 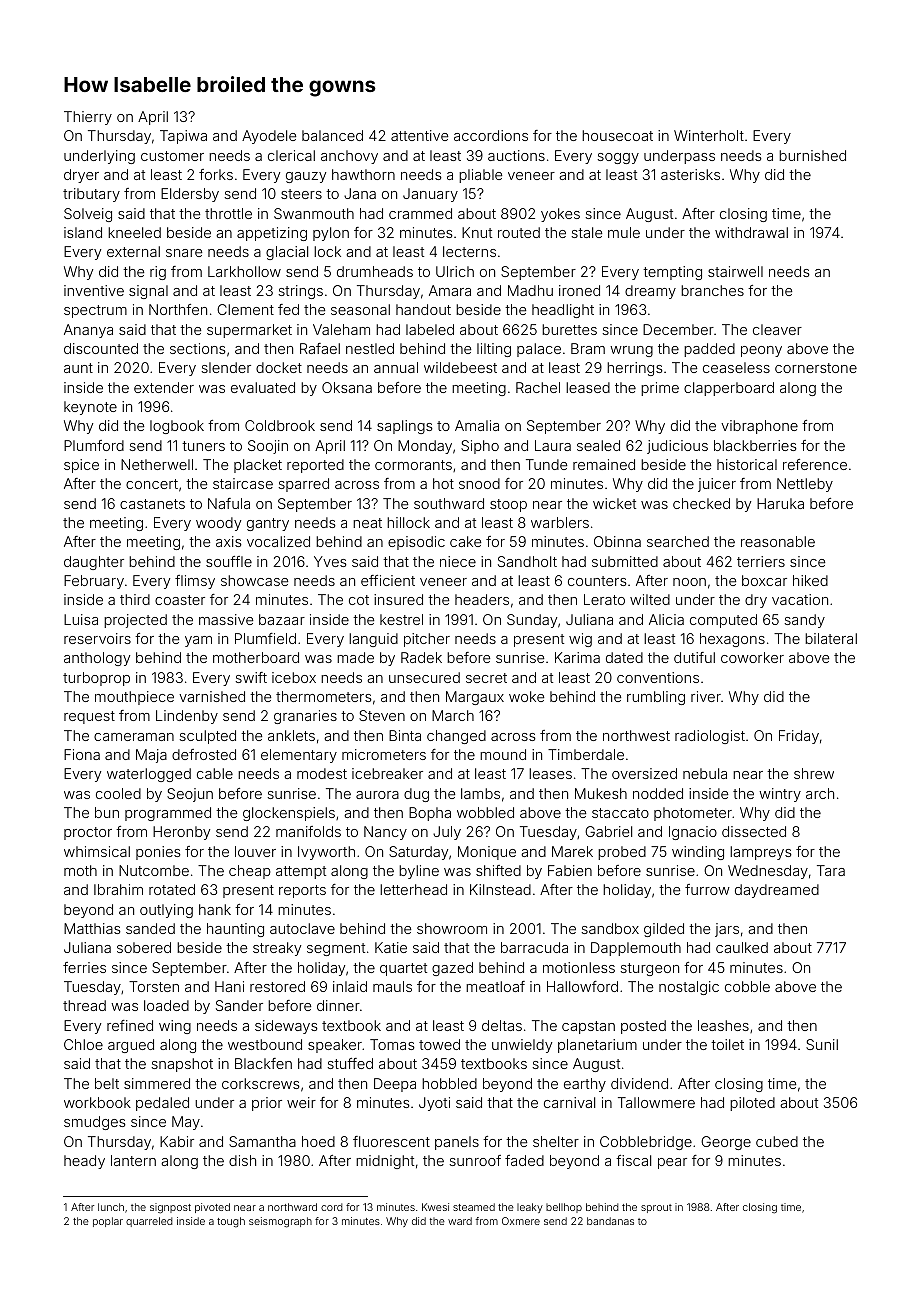 I want to click on mauls, so click(x=392, y=986).
